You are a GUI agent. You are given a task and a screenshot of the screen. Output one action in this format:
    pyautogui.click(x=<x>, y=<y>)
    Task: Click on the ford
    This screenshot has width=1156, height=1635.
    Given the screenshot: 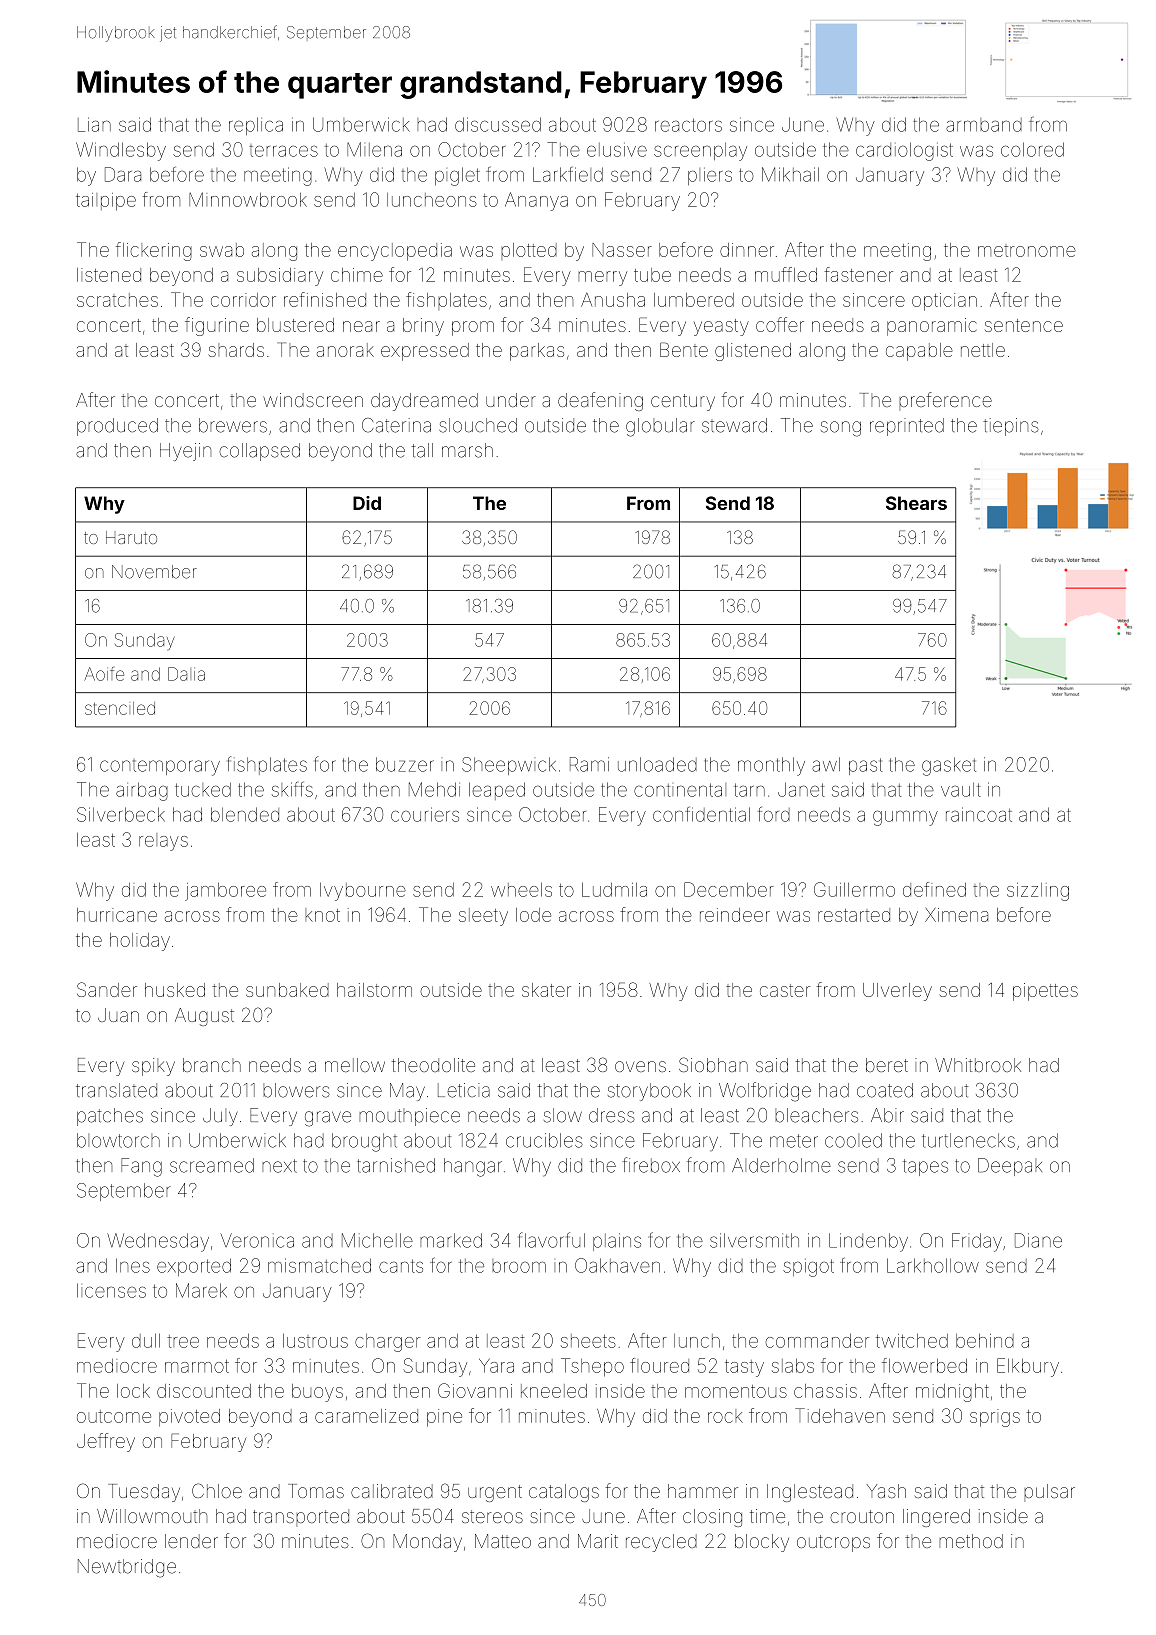 What is the action you would take?
    pyautogui.click(x=774, y=814)
